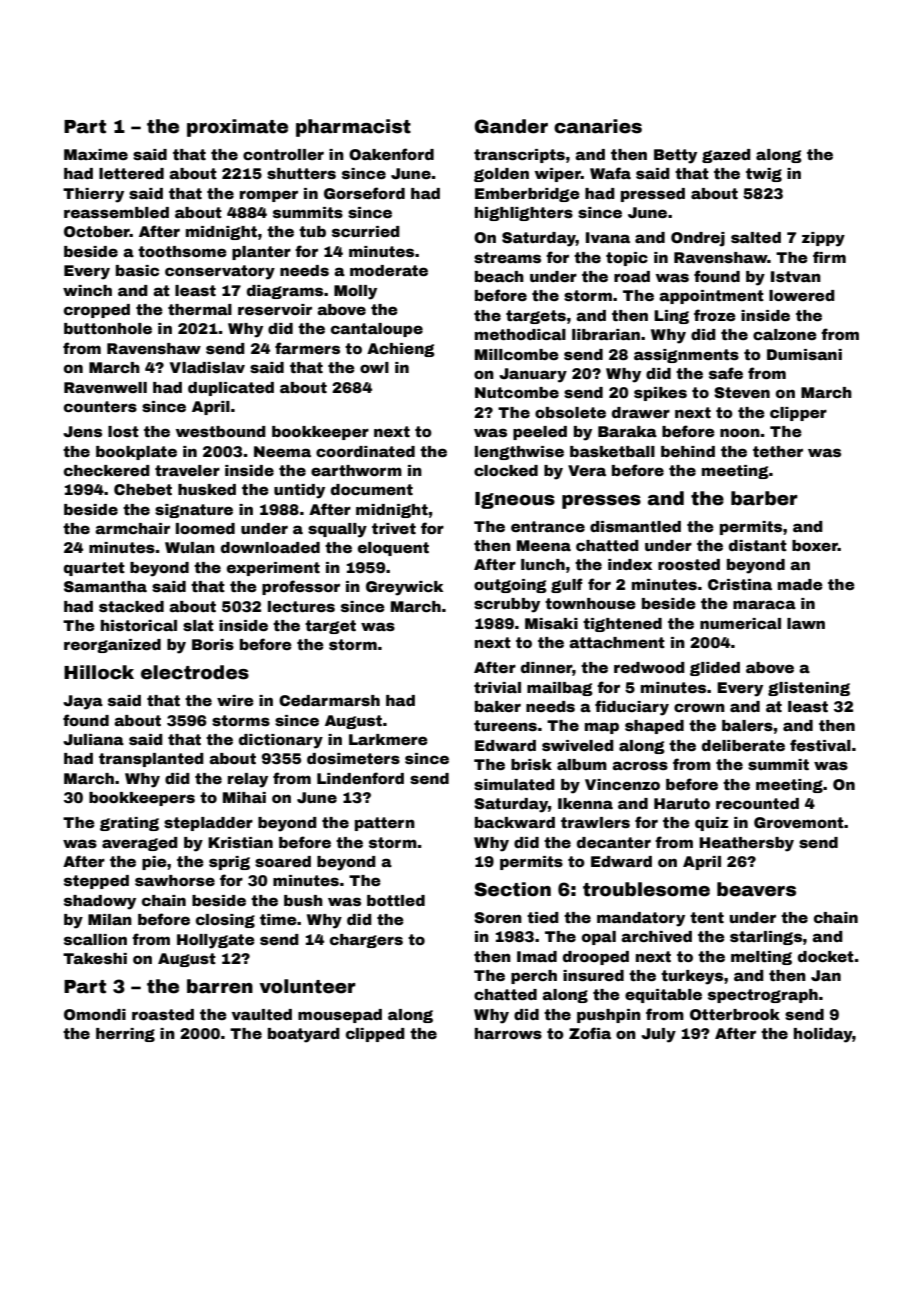 The height and width of the screenshot is (1308, 924). Describe the element at coordinates (726, 156) in the screenshot. I see `gazed` at that location.
